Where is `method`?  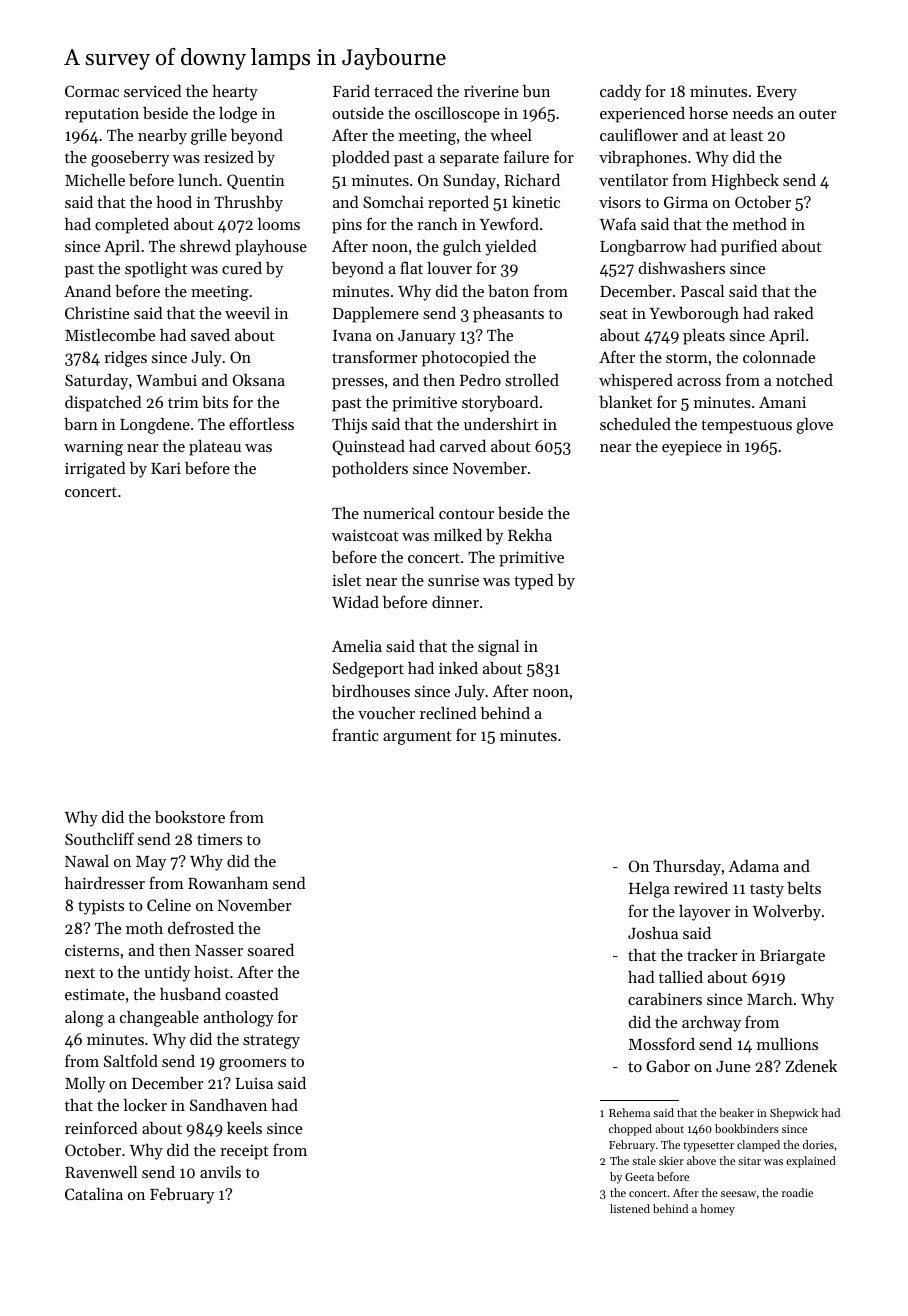
method is located at coordinates (760, 224).
